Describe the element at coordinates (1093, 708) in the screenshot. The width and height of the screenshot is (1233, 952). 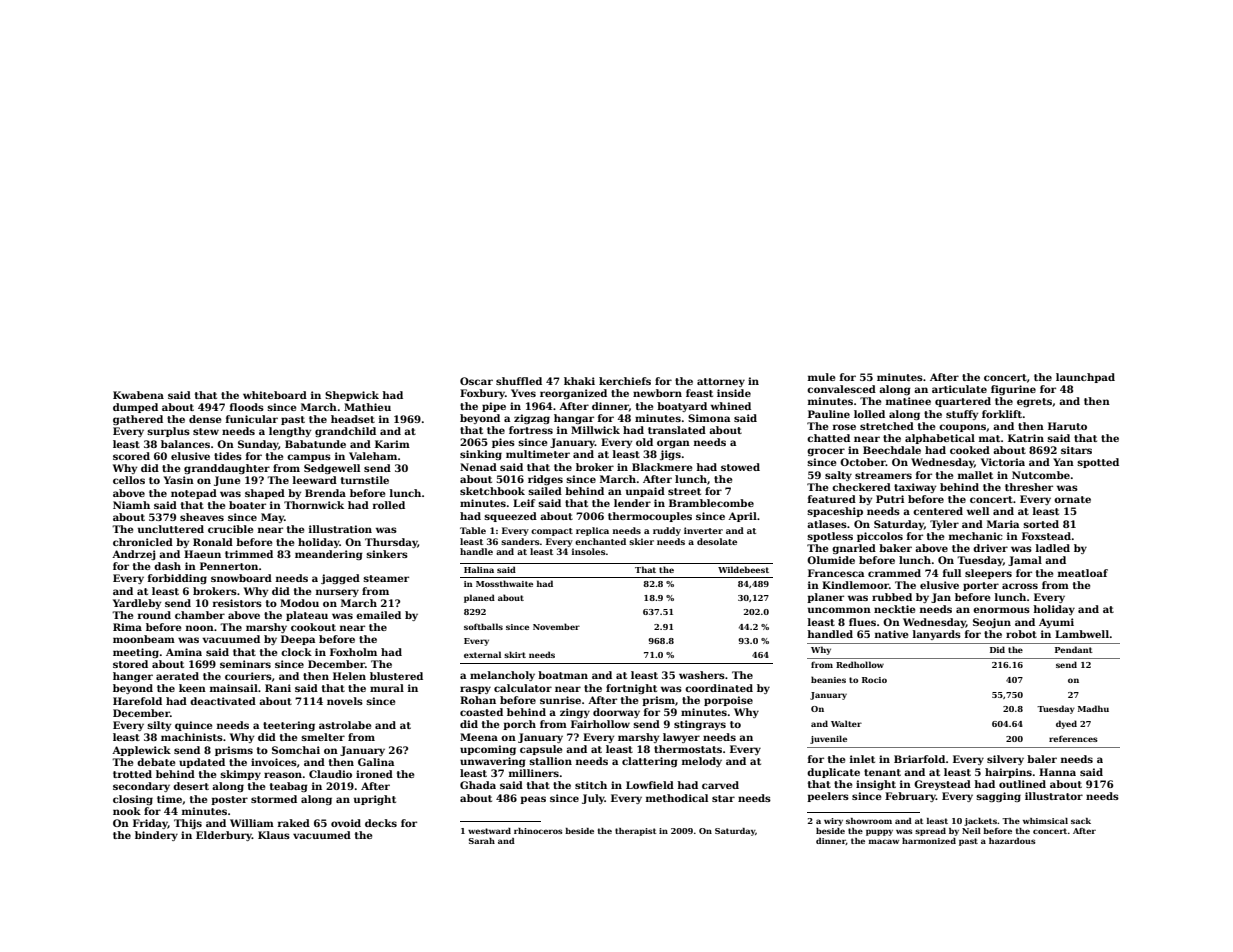
I see `Madhu` at that location.
